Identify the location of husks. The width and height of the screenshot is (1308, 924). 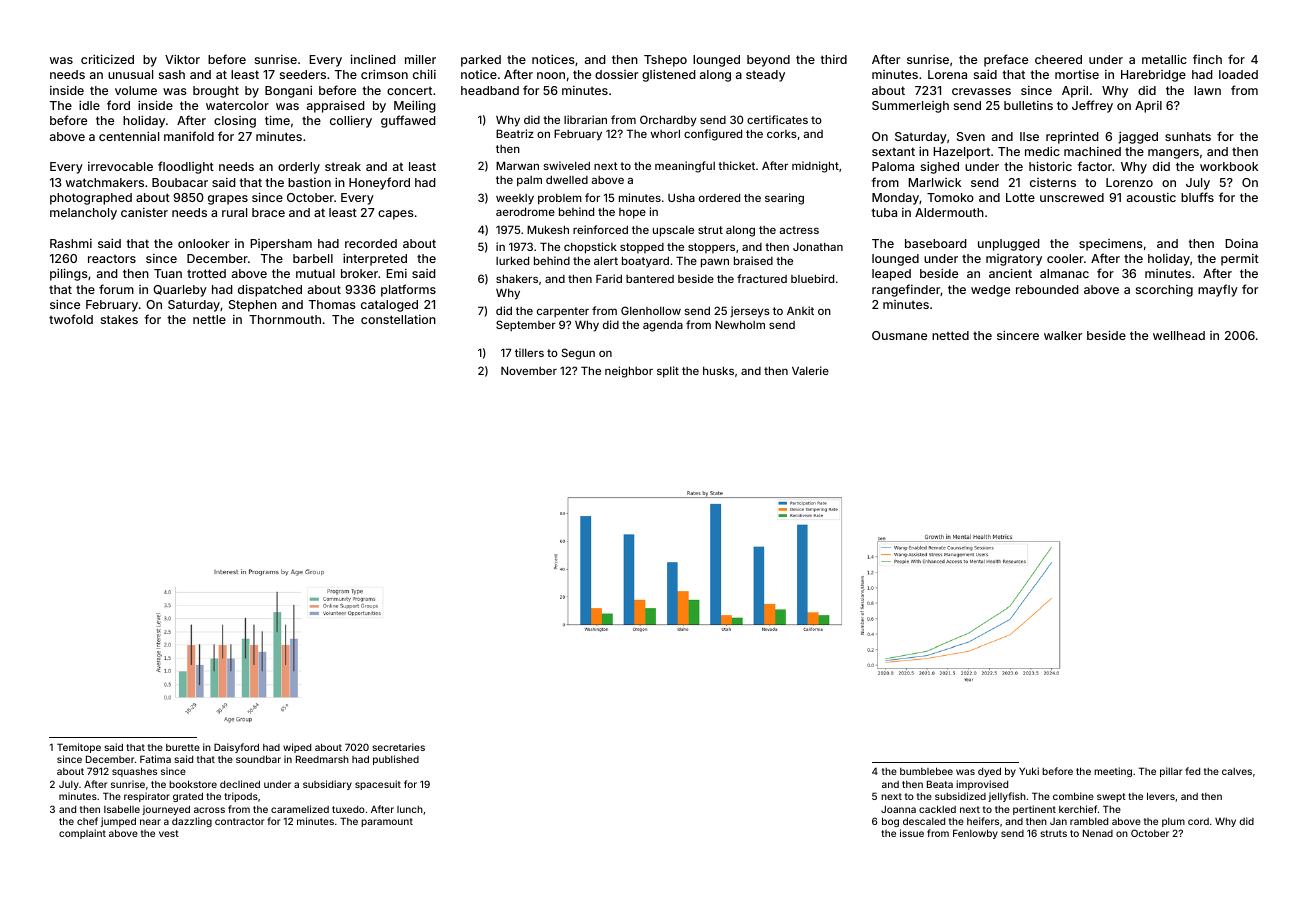
(718, 370).
